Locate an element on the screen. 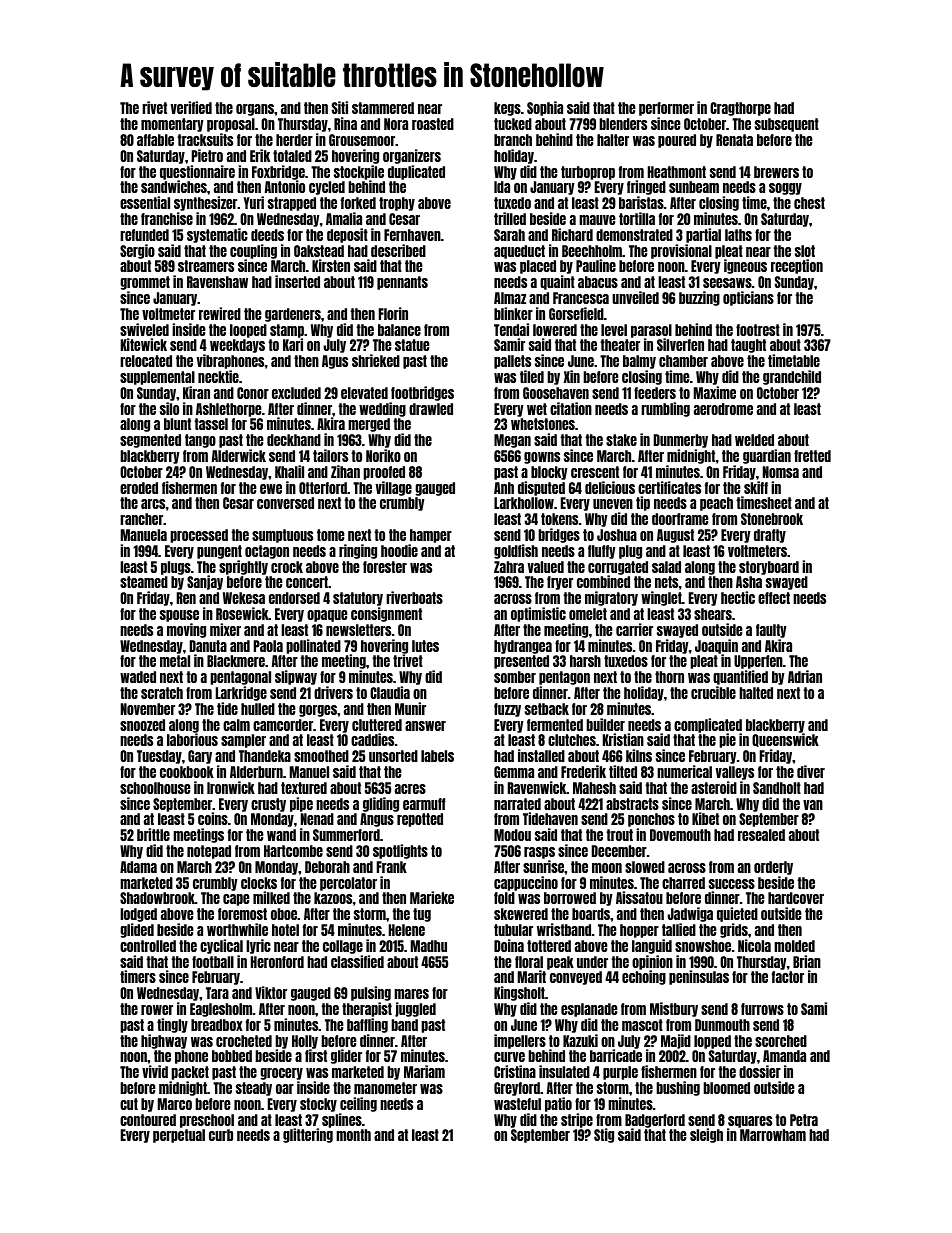  faulty is located at coordinates (771, 631).
